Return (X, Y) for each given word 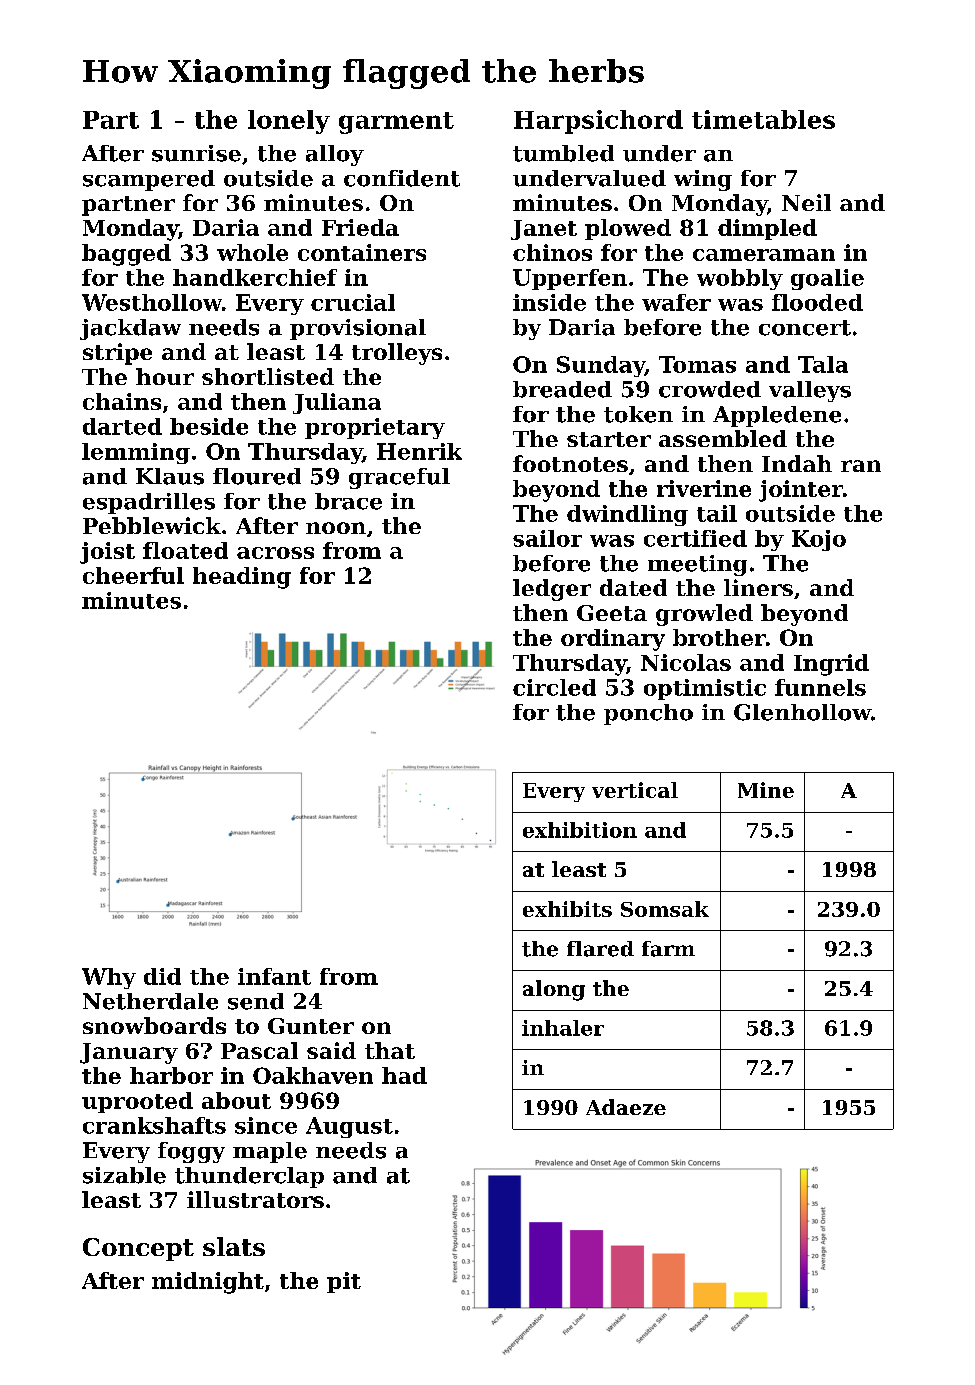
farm (668, 949)
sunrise (196, 153)
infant (274, 976)
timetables (763, 119)
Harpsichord (598, 122)
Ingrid (831, 665)
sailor (547, 538)
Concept (138, 1249)
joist (107, 553)
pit (344, 1282)
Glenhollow (802, 712)
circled (554, 687)
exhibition (580, 830)
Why (109, 978)
